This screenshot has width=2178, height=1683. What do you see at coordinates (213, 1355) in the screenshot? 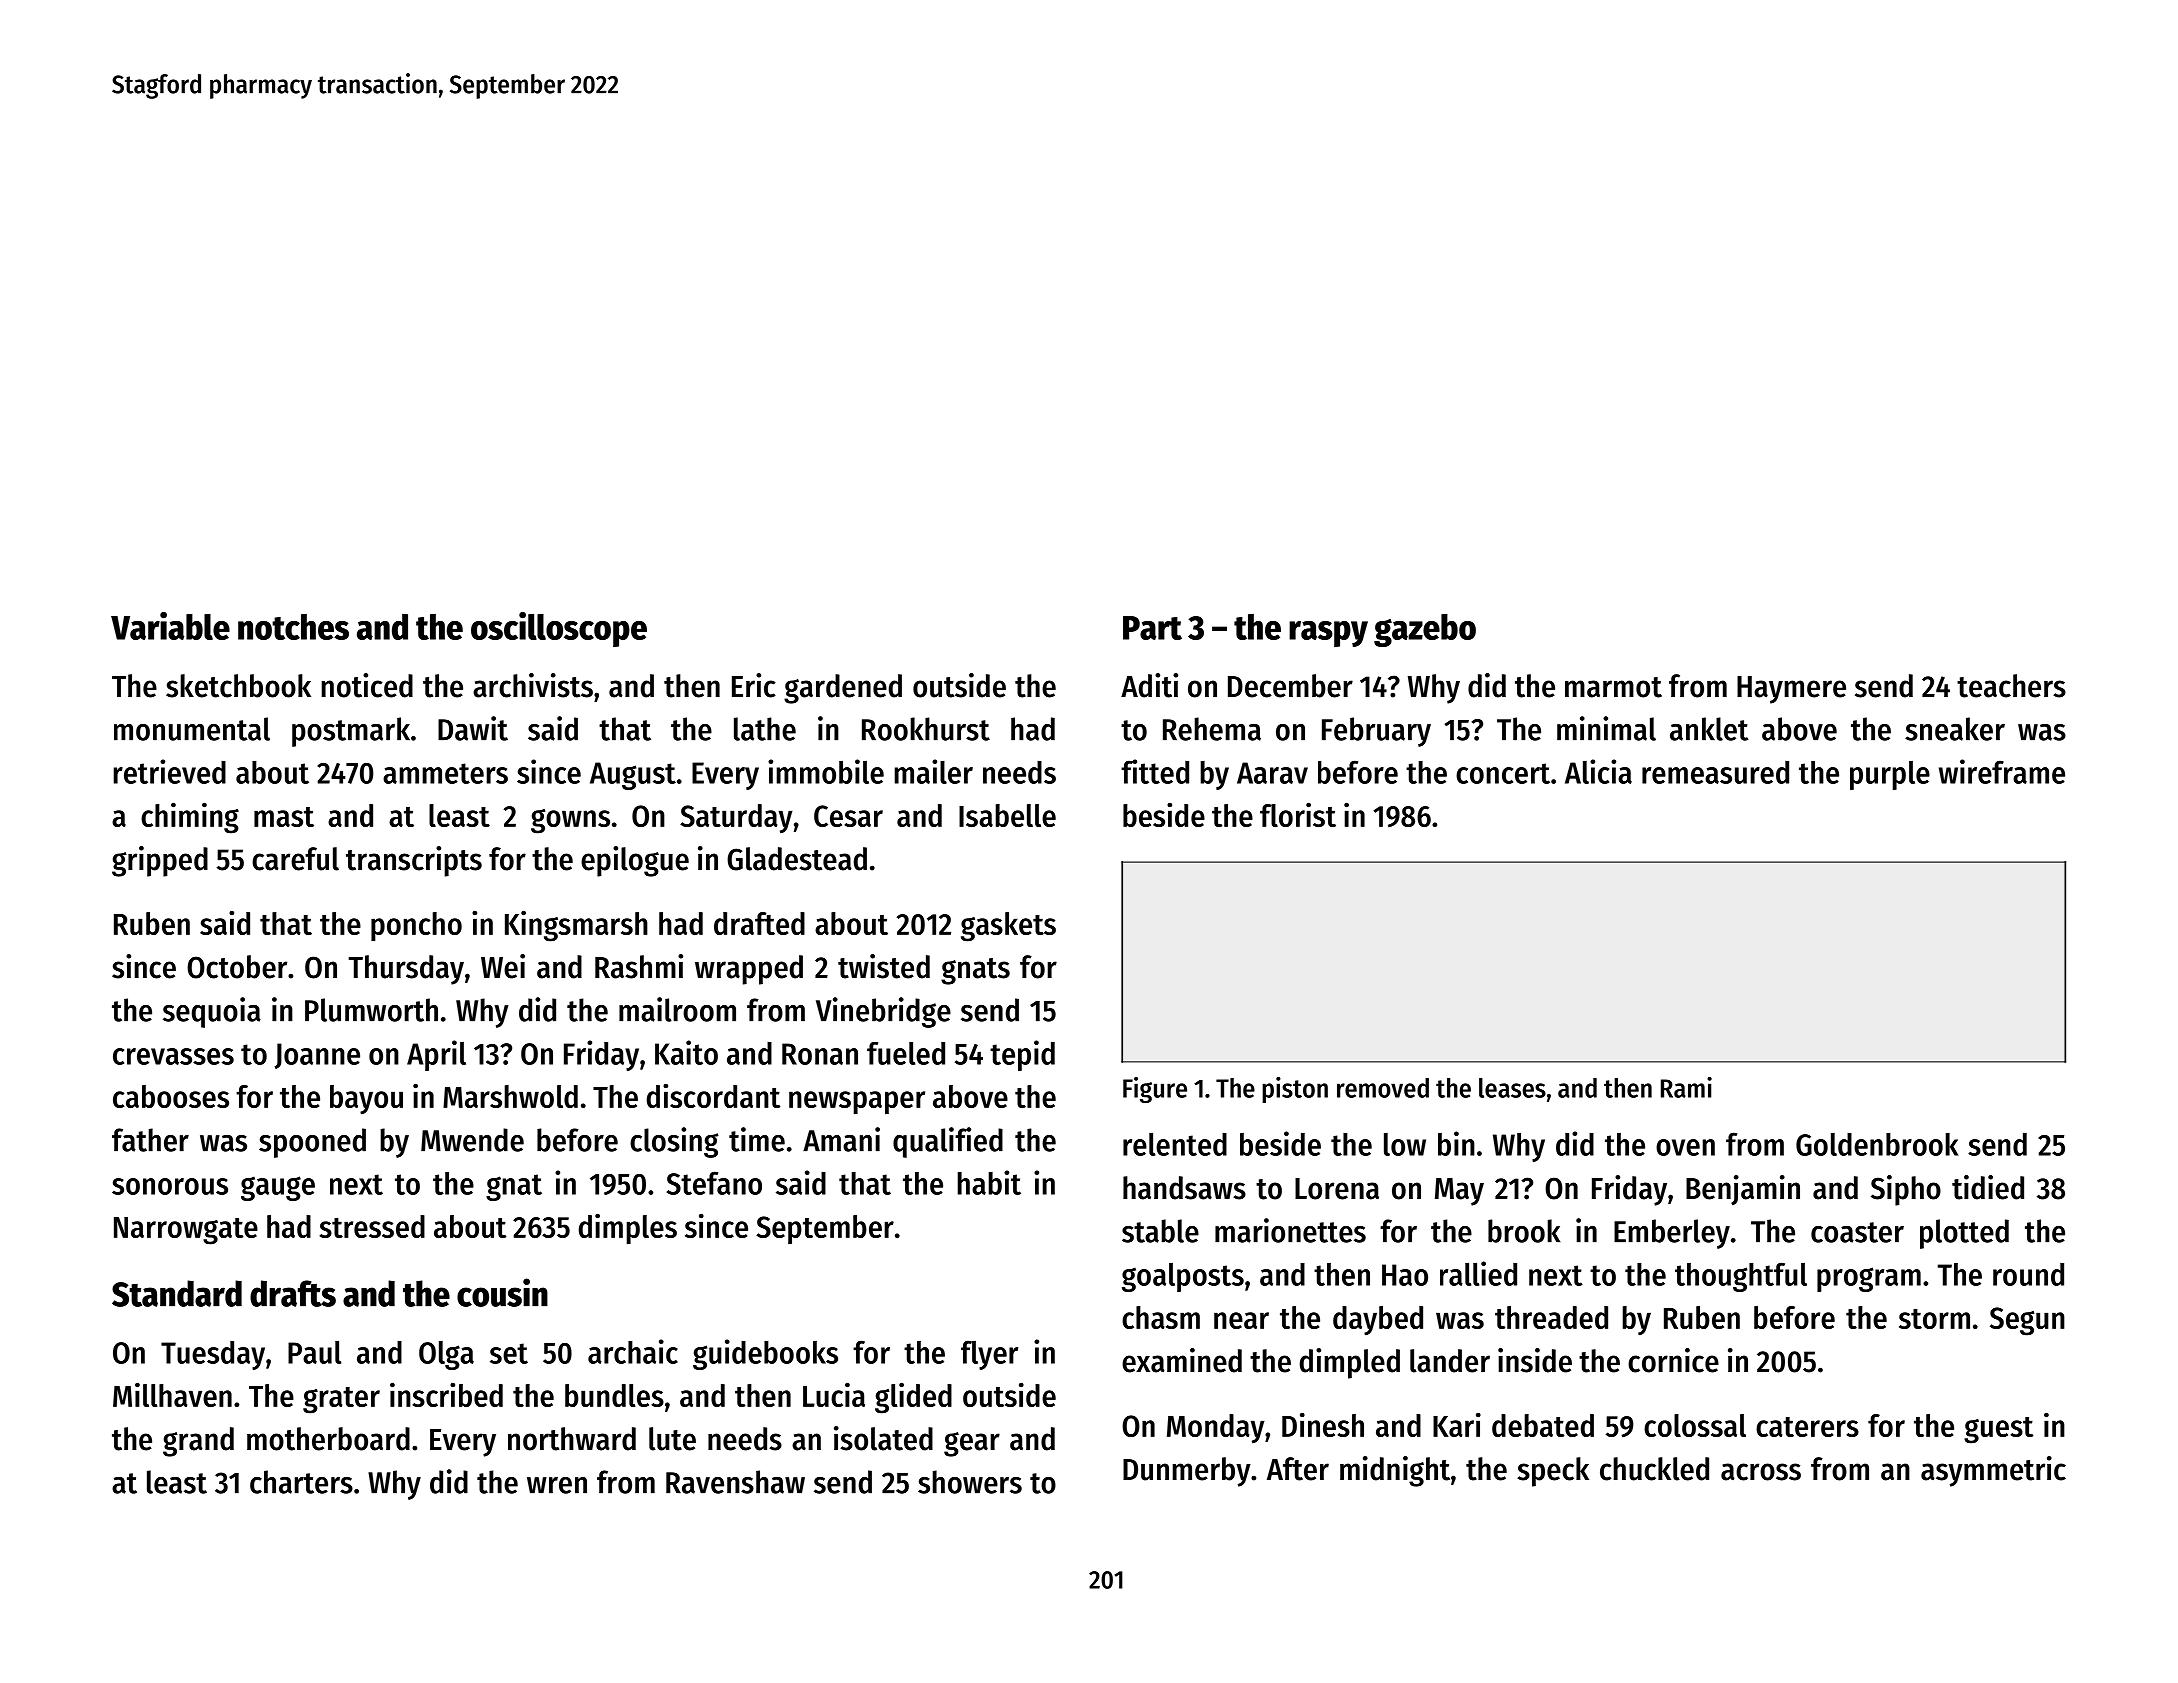
I see `Tuesday` at bounding box center [213, 1355].
